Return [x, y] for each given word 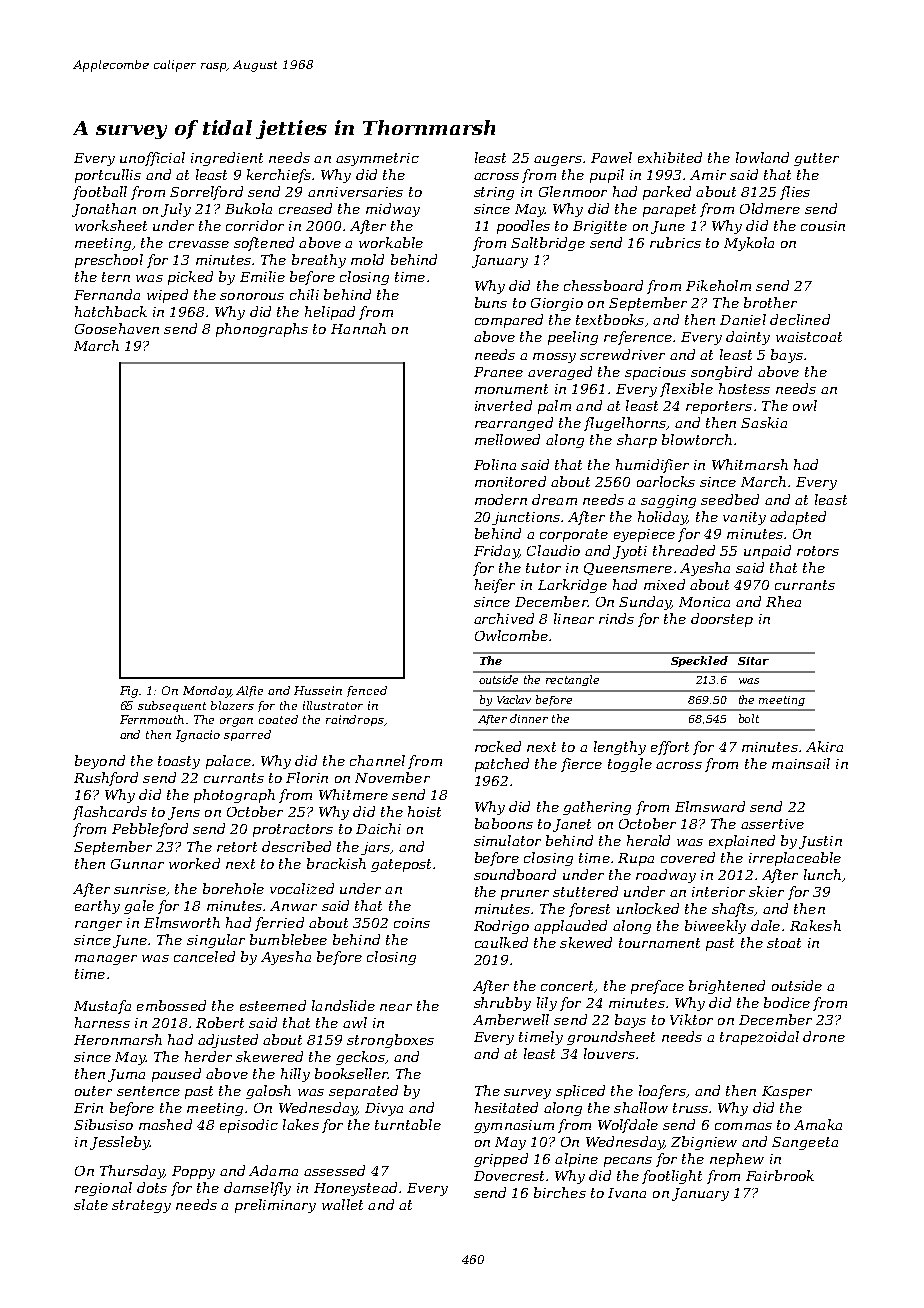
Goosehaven [117, 328]
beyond [100, 762]
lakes [301, 1124]
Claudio [553, 550]
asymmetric [377, 159]
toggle [630, 765]
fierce [581, 765]
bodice [787, 1002]
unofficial [152, 159]
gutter [816, 159]
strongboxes [390, 1041]
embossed [171, 1005]
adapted [798, 518]
